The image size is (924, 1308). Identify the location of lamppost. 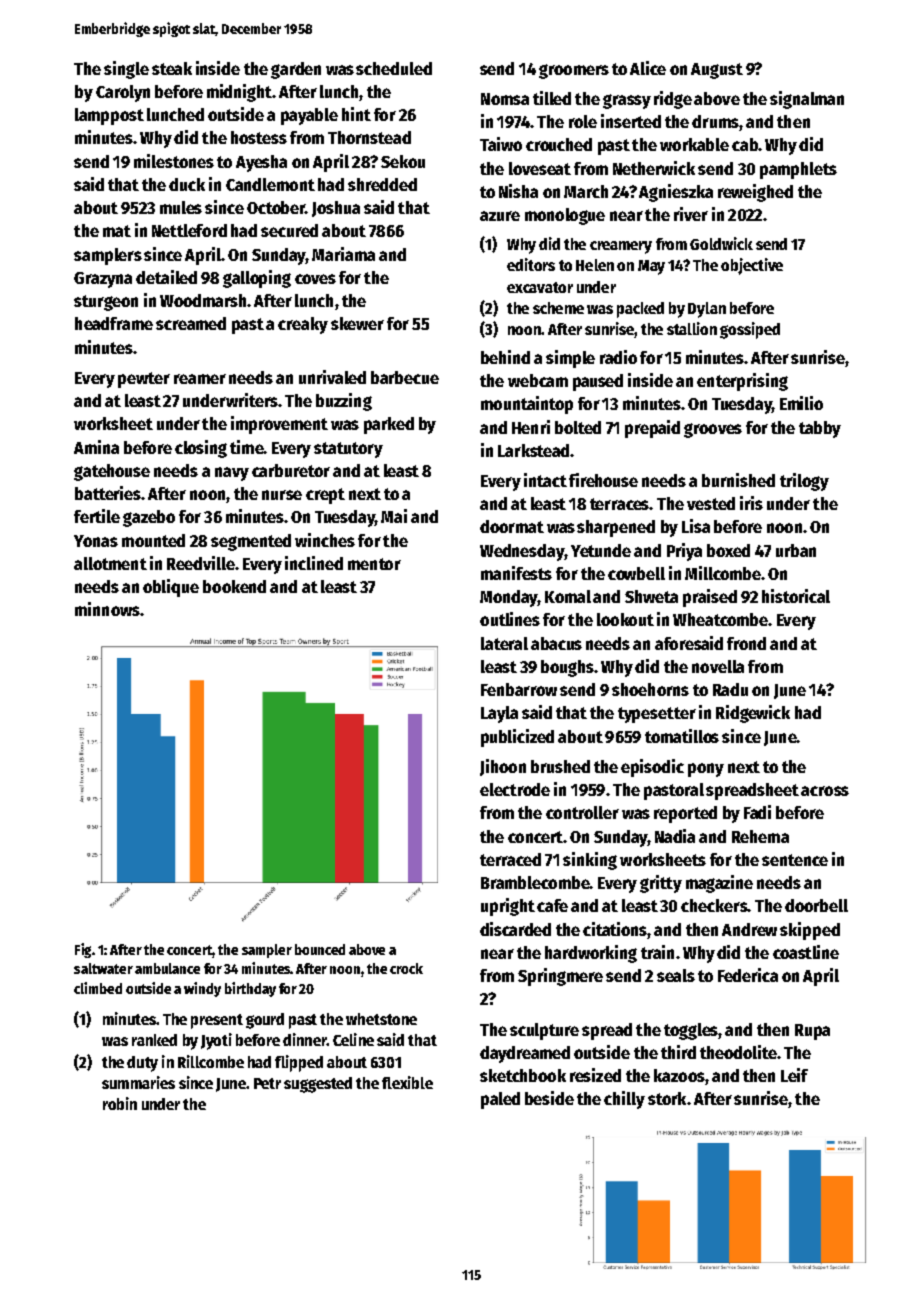
(109, 116).
